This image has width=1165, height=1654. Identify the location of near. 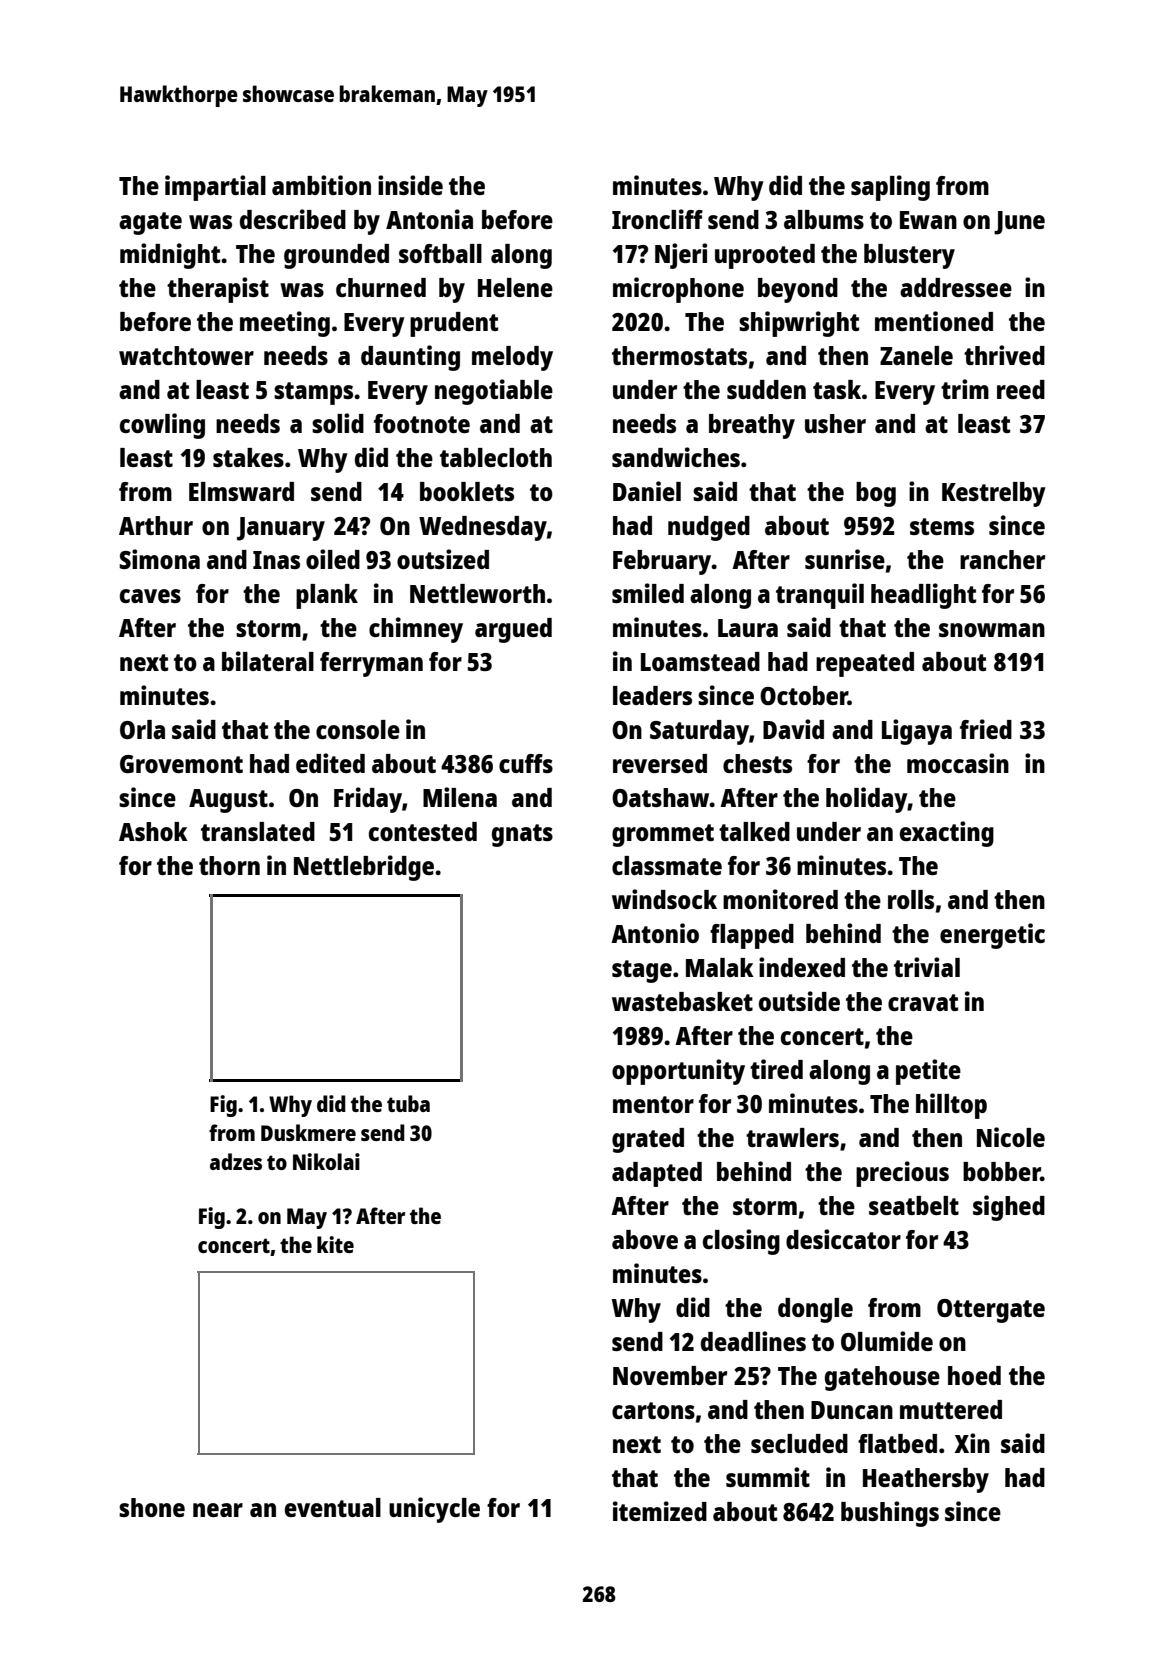
(218, 1510).
